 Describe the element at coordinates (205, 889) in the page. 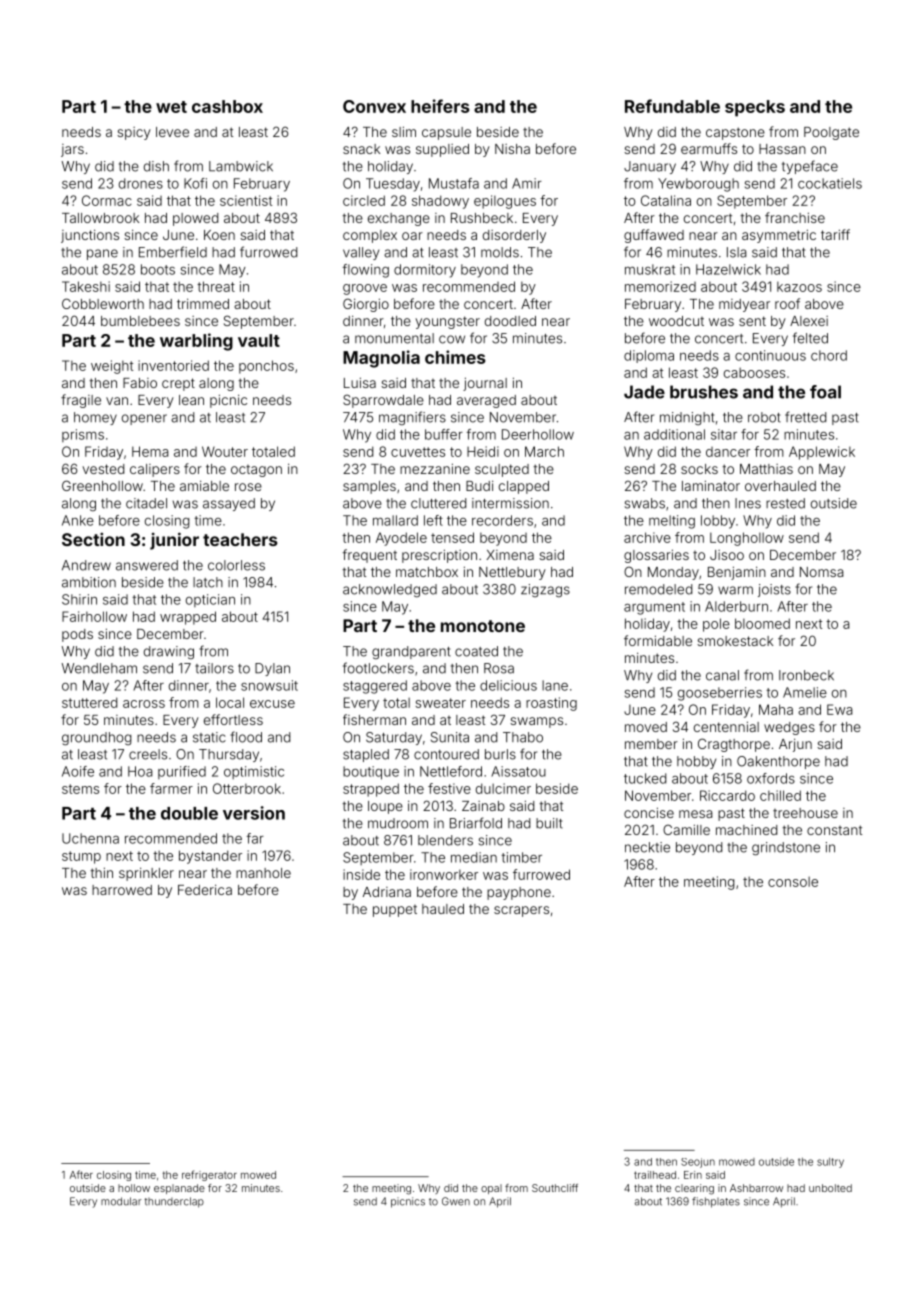

I see `Federica` at that location.
